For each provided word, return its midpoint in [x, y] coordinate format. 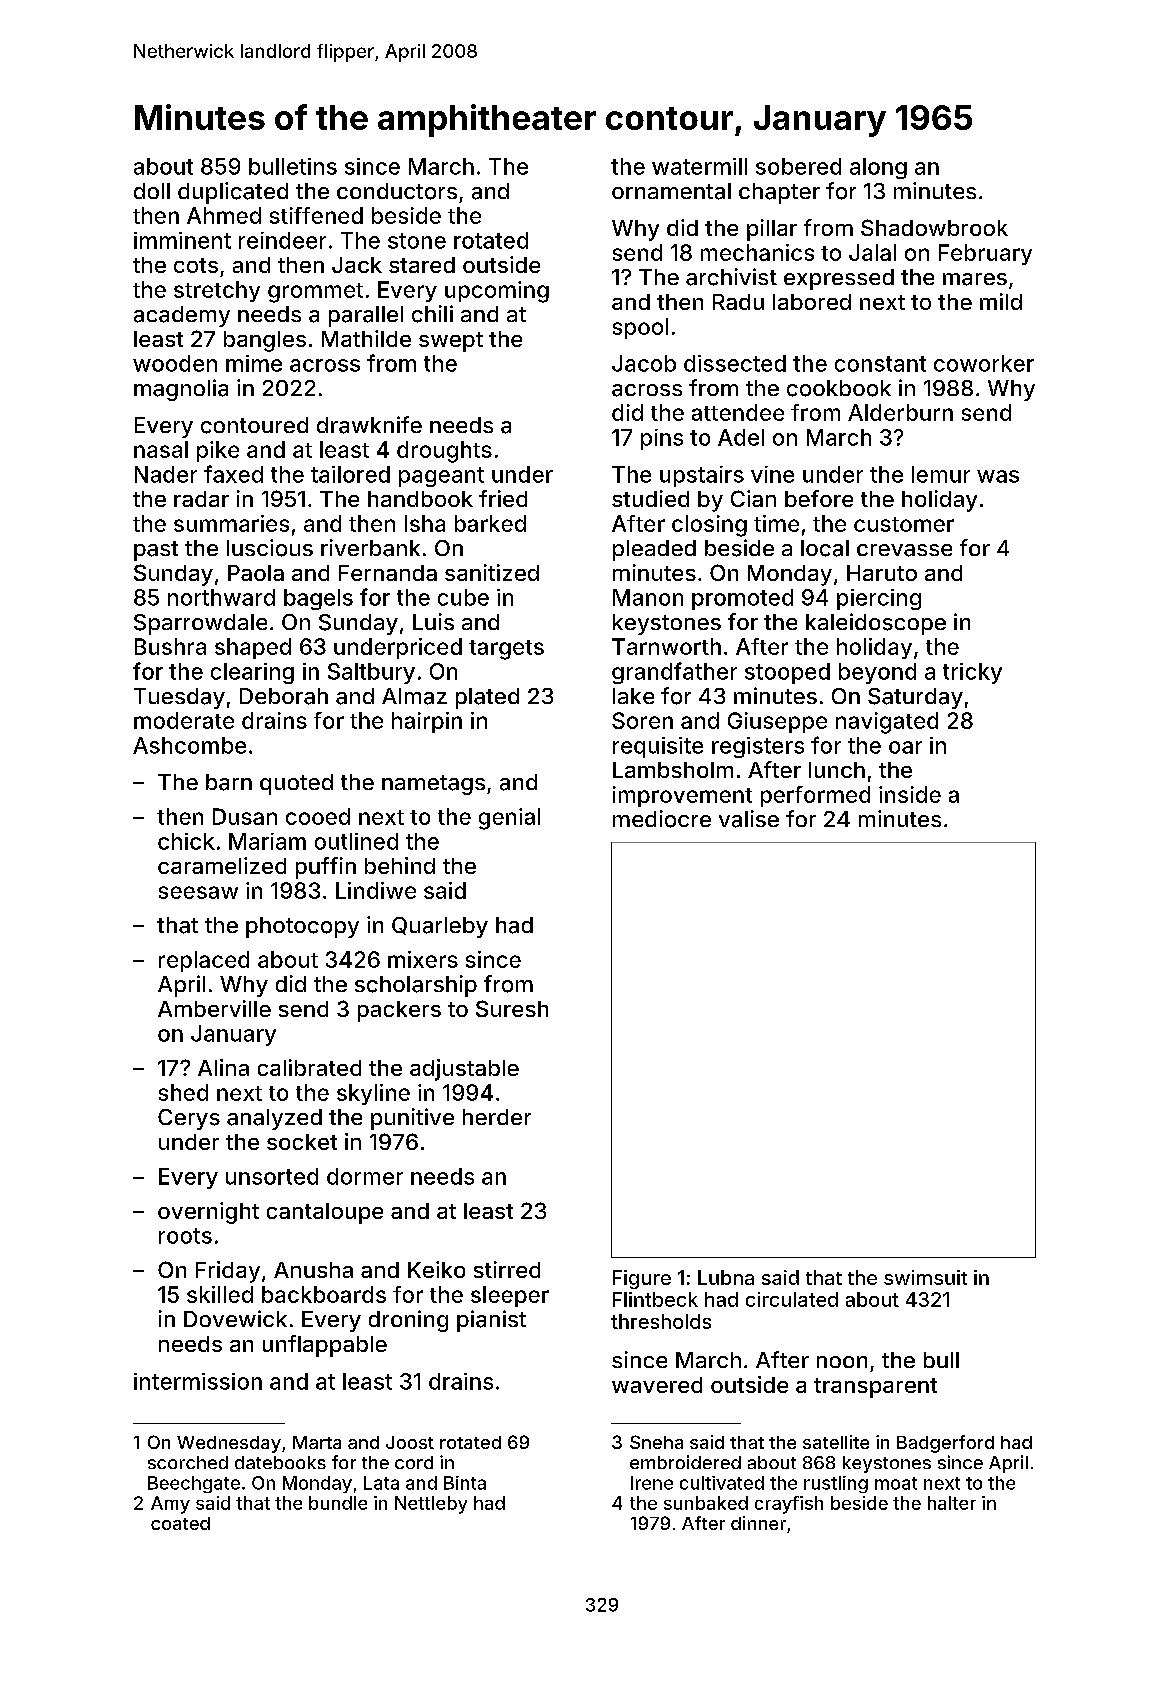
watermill [699, 166]
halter [952, 1503]
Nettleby [431, 1505]
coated [180, 1523]
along [878, 168]
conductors [397, 191]
